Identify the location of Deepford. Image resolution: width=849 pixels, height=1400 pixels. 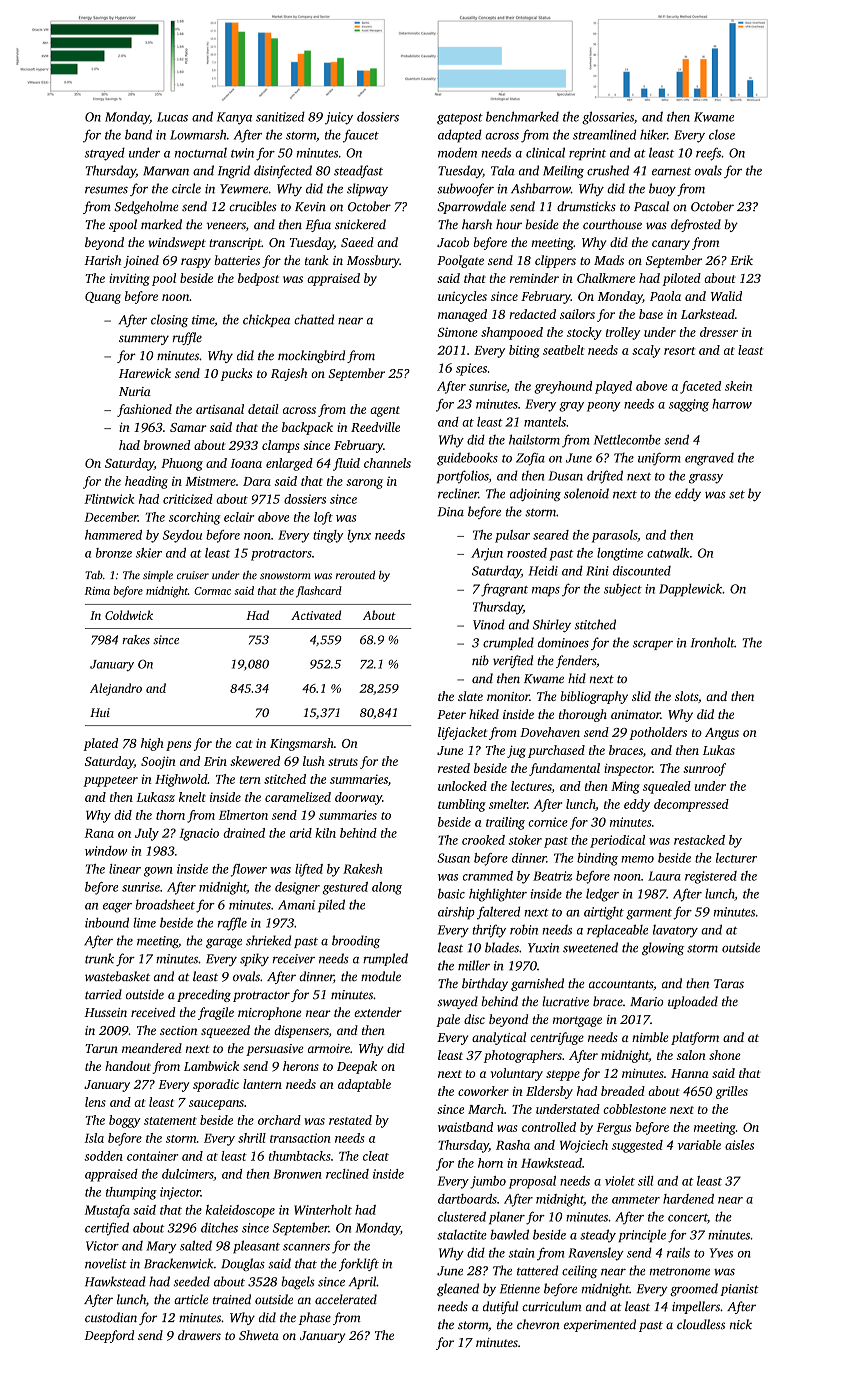
(109, 1336).
